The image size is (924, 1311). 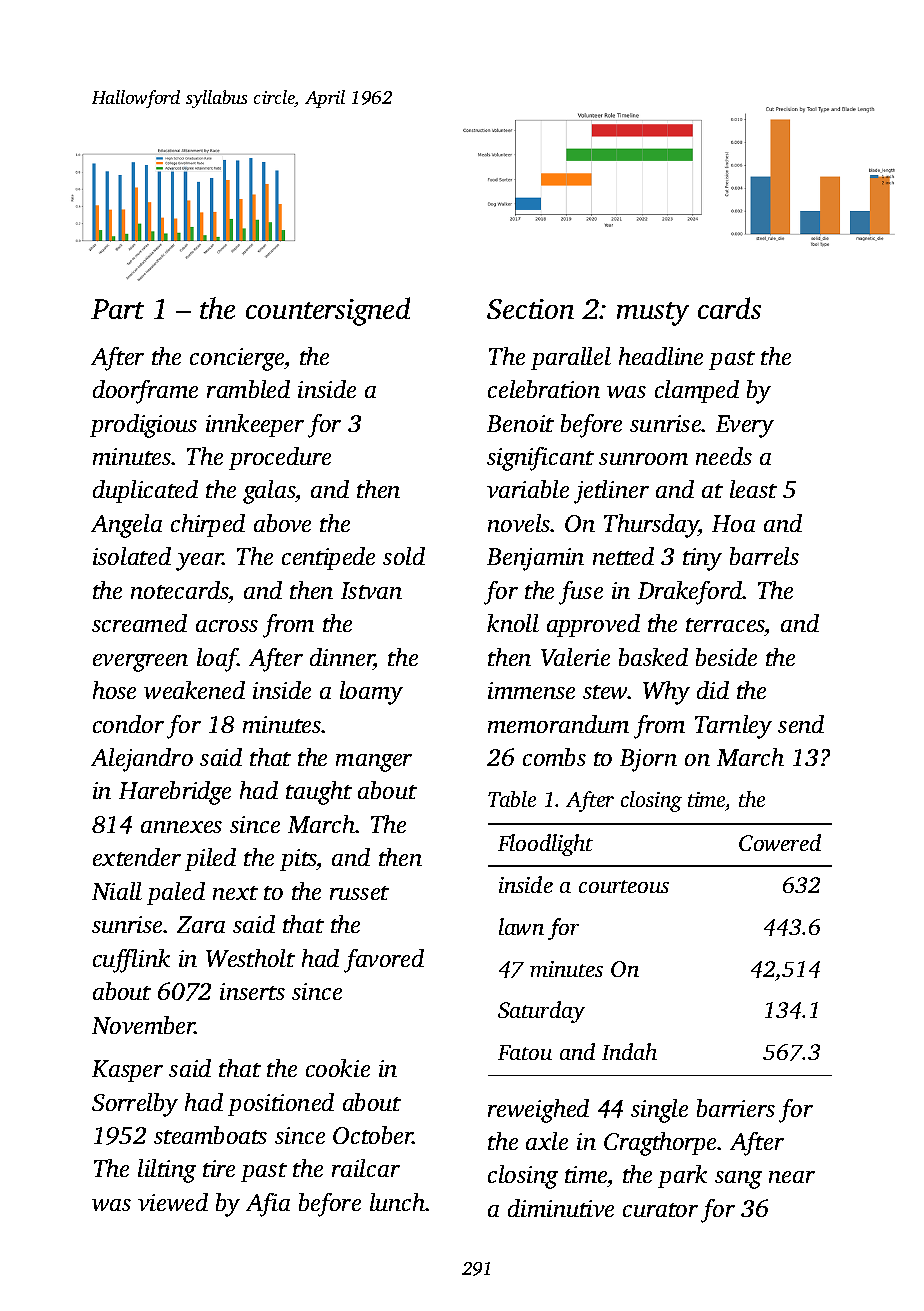 What do you see at coordinates (661, 356) in the screenshot?
I see `headline` at bounding box center [661, 356].
